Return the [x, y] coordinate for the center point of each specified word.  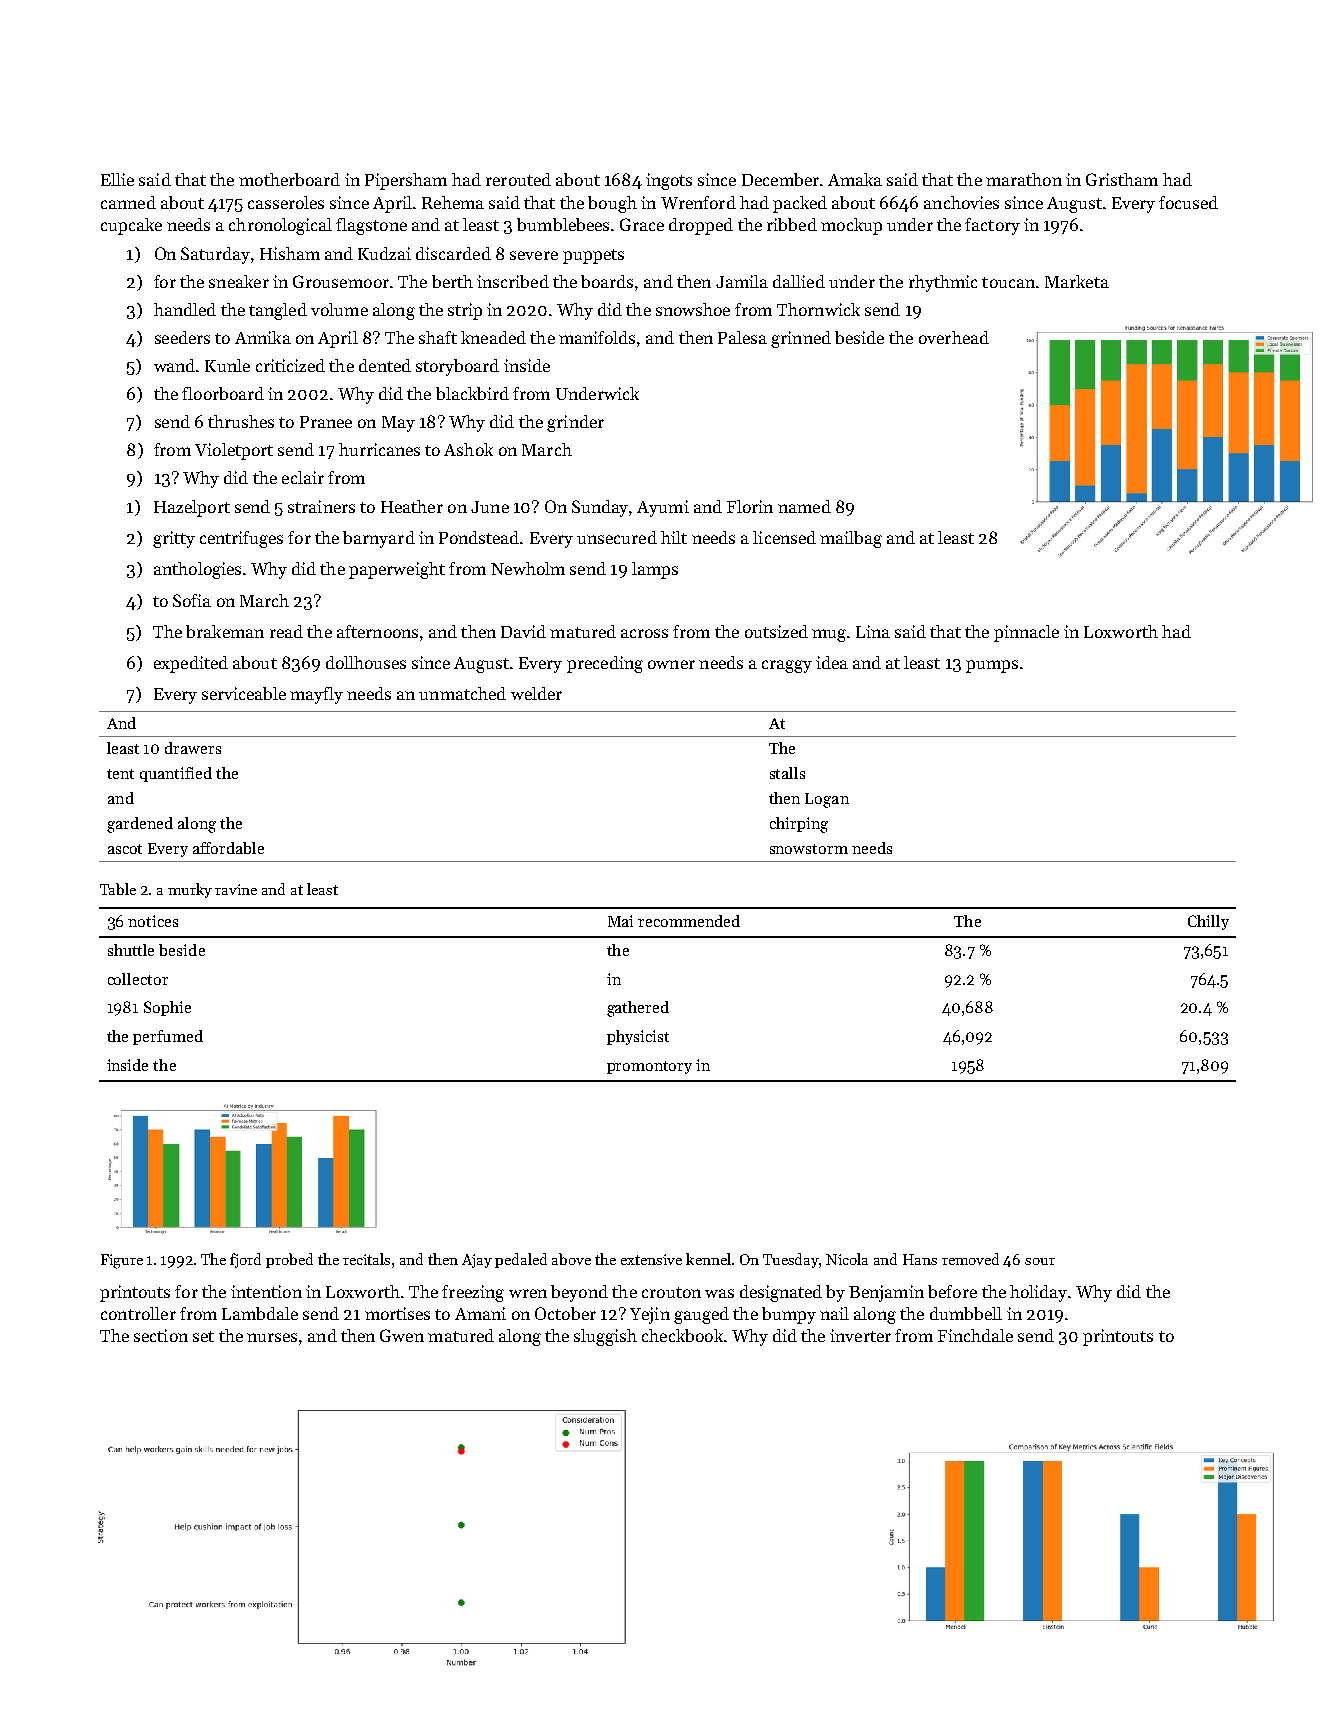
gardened [140, 825]
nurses [272, 1337]
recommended [689, 921]
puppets [593, 256]
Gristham [1122, 179]
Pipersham [406, 181]
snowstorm [809, 849]
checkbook [682, 1335]
